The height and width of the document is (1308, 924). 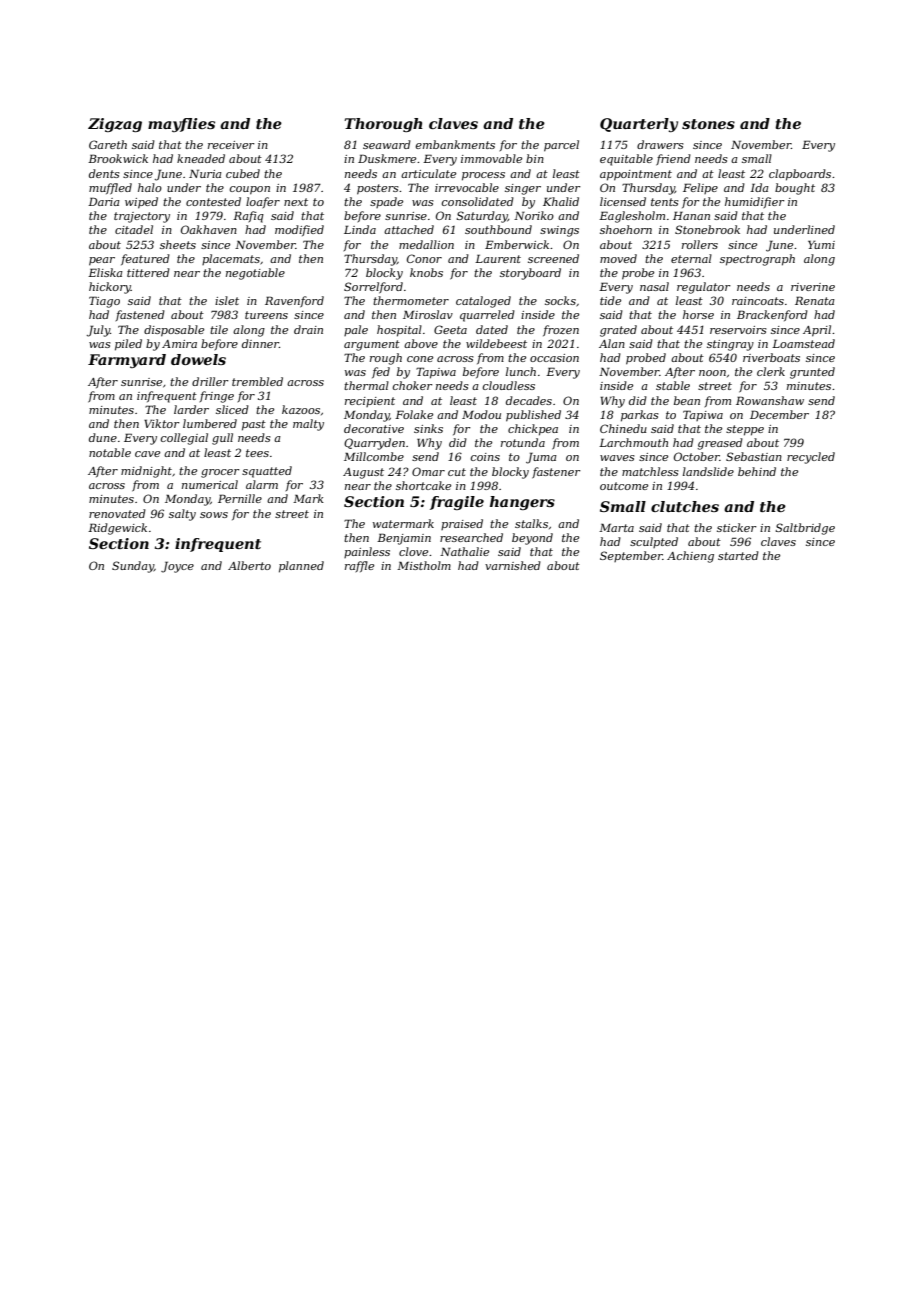 What do you see at coordinates (374, 428) in the document?
I see `decorative` at bounding box center [374, 428].
